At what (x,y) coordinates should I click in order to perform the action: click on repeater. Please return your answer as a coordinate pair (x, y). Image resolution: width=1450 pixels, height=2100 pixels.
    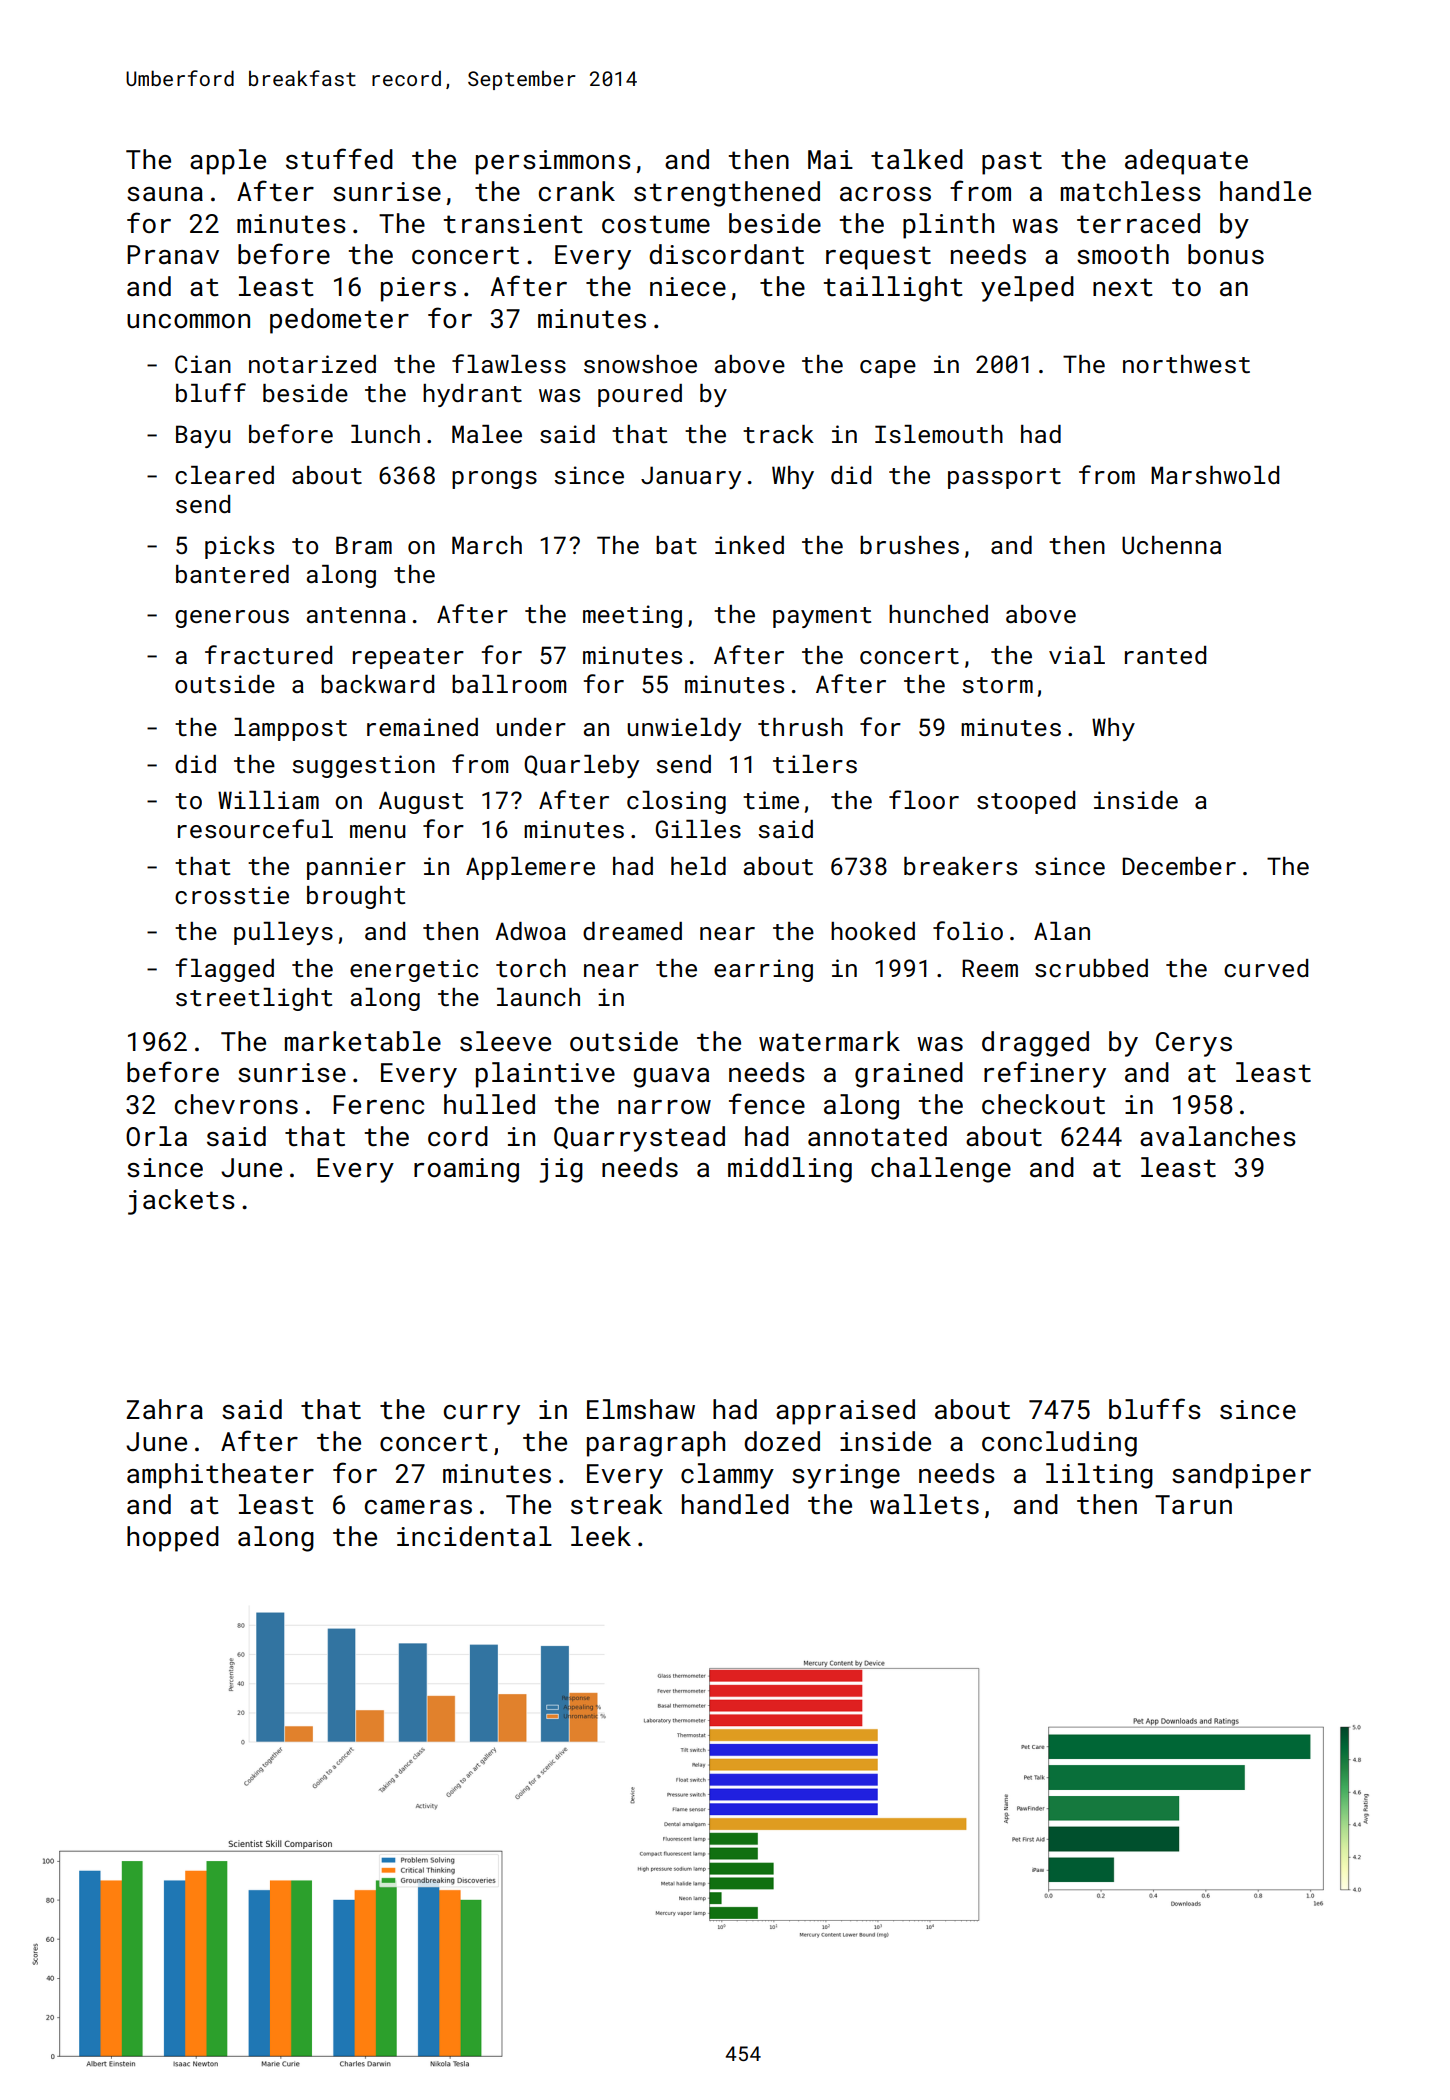
    Looking at the image, I should click on (408, 658).
